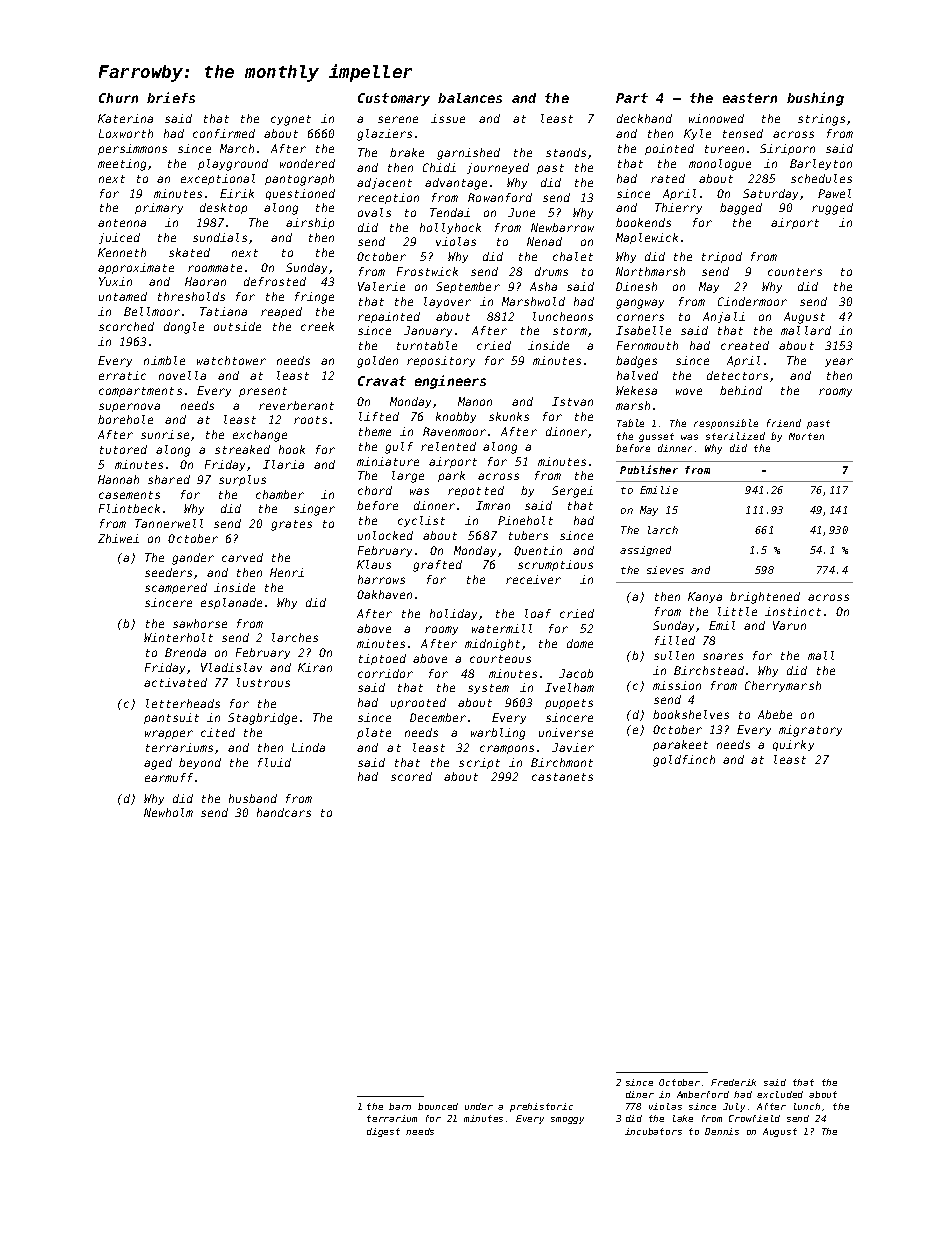 The height and width of the screenshot is (1233, 952). What do you see at coordinates (750, 98) in the screenshot?
I see `eastern` at bounding box center [750, 98].
